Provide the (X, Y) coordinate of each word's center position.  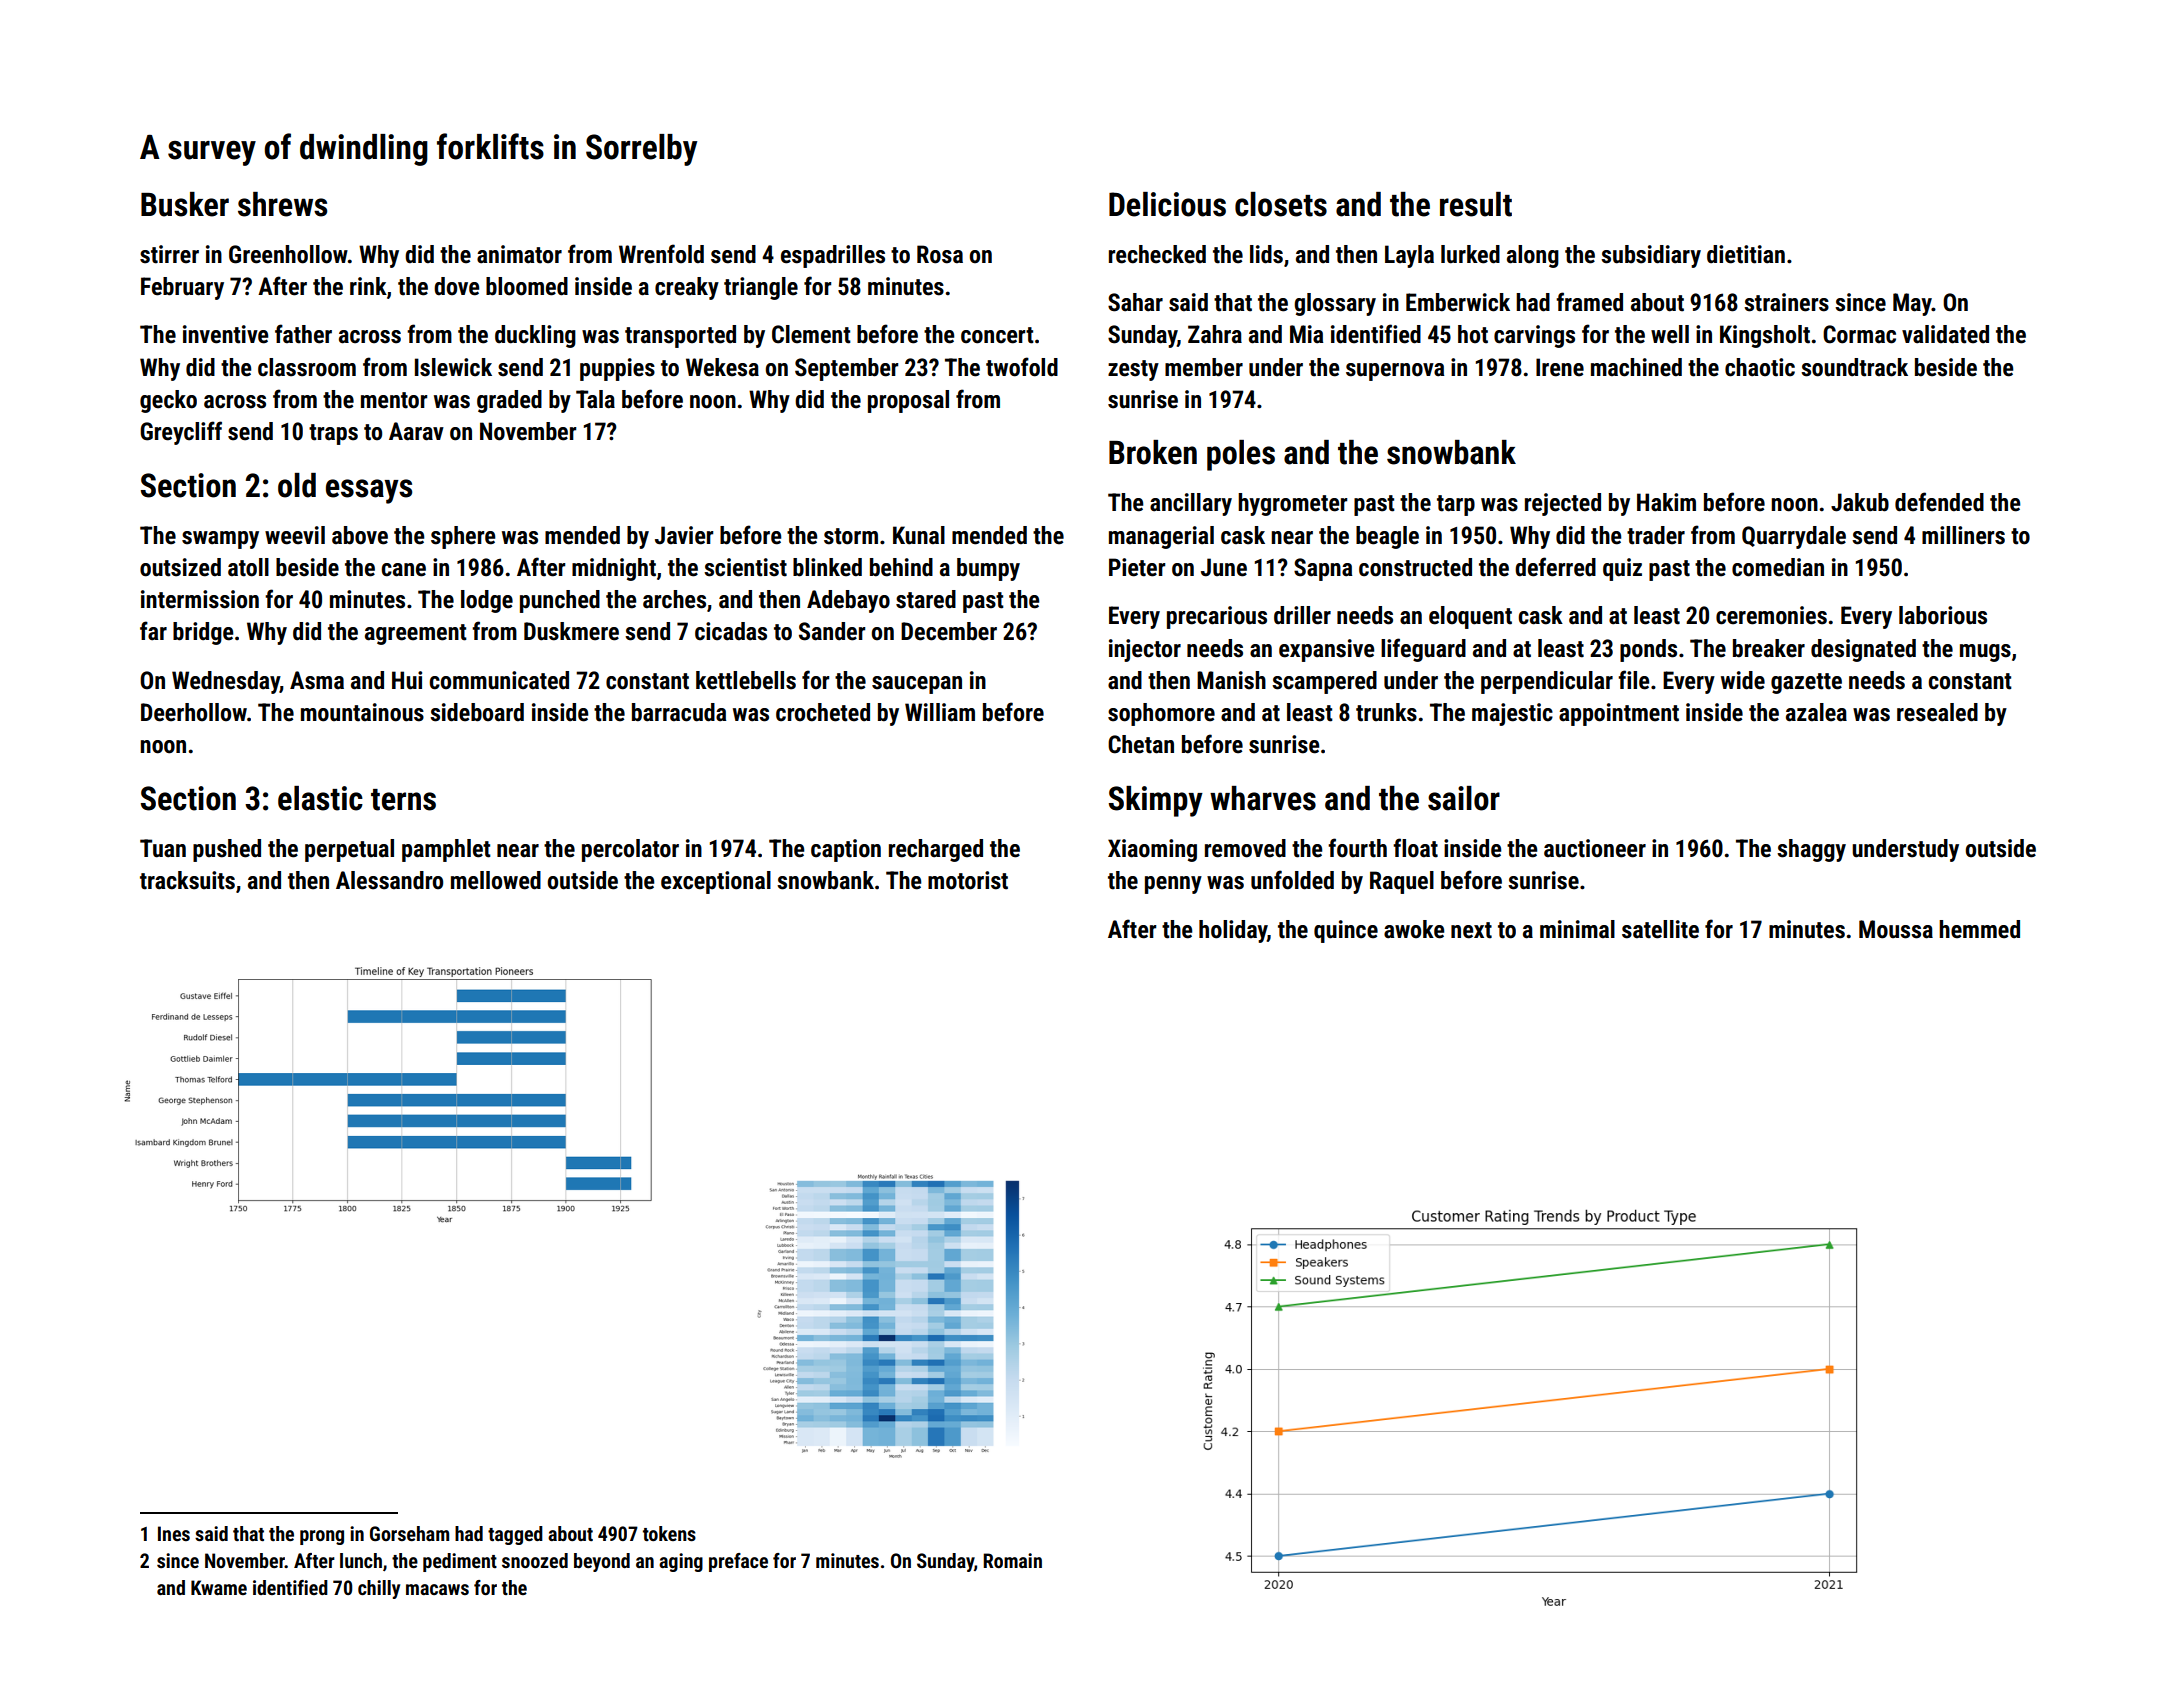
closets (1281, 204)
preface (738, 1562)
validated (1945, 334)
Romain (1012, 1560)
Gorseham (409, 1533)
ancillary (1191, 504)
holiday (1233, 931)
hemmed (1979, 929)
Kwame (219, 1587)
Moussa (1896, 929)
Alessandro (389, 880)
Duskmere (571, 631)
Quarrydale (1794, 537)
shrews (282, 204)
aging (681, 1562)
